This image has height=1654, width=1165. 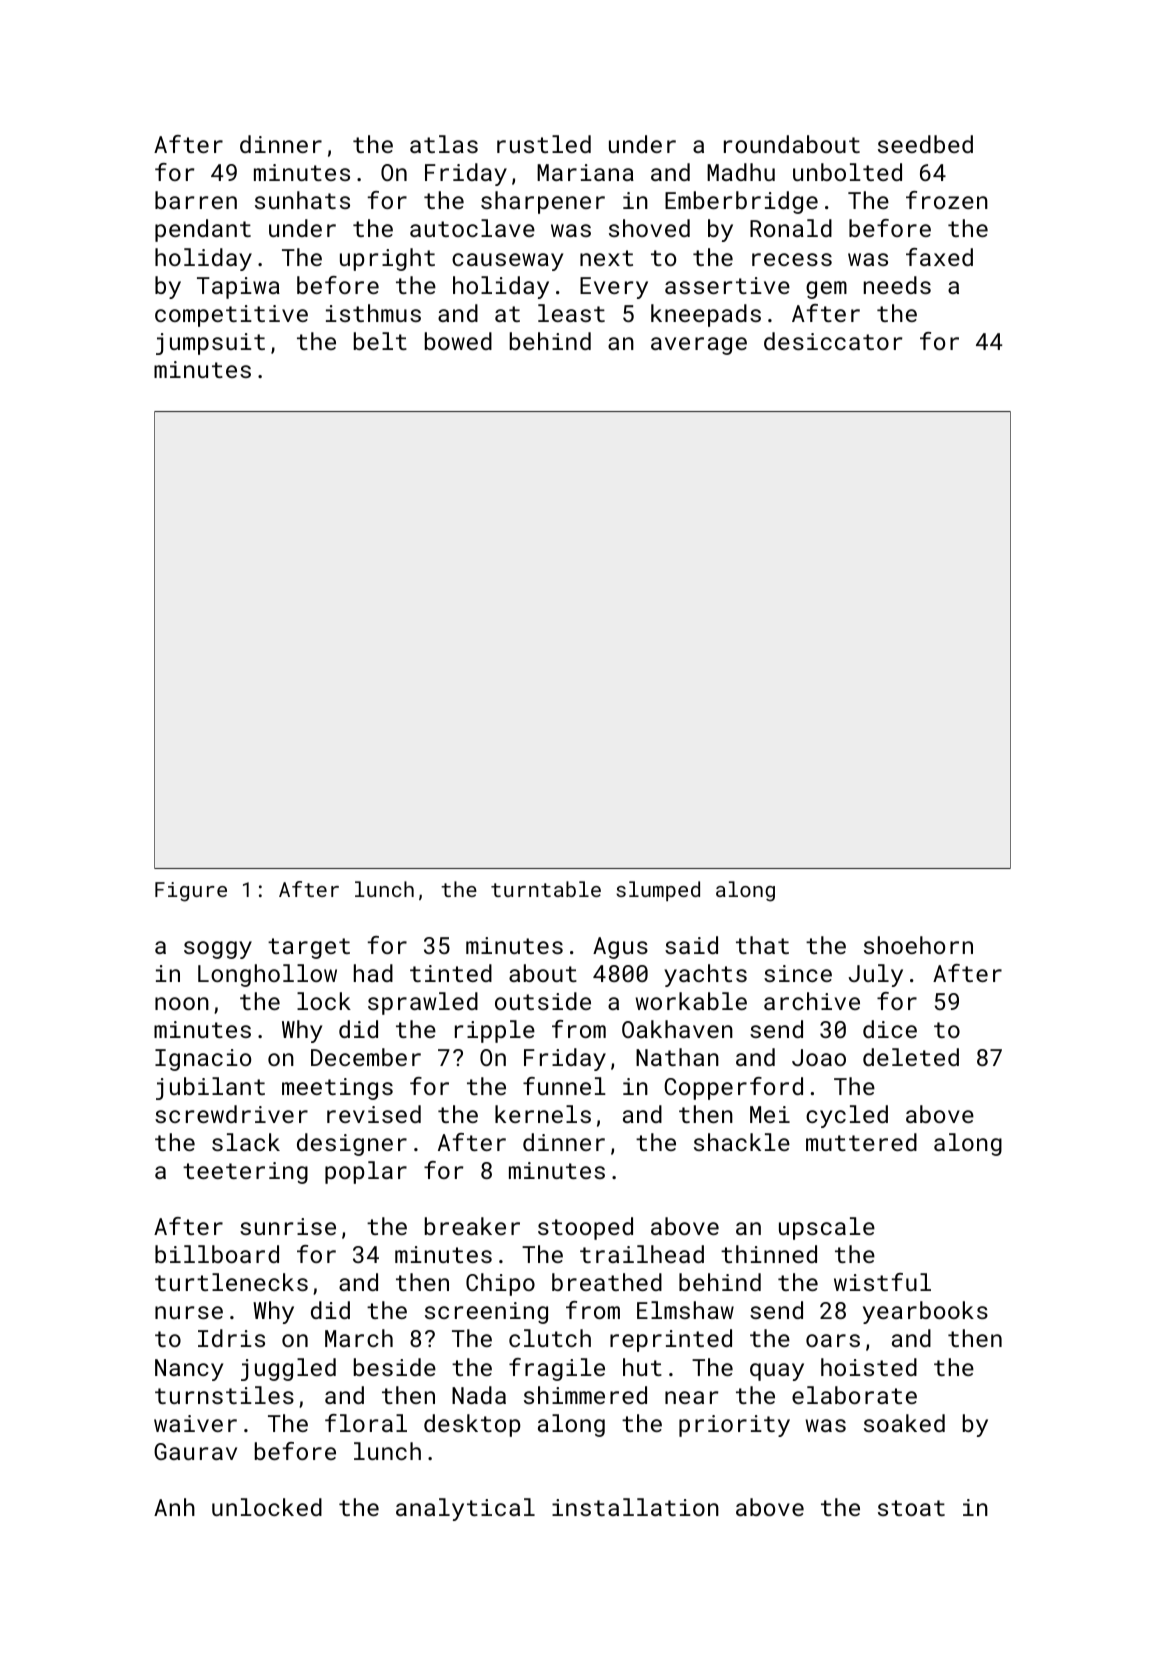 What do you see at coordinates (741, 172) in the image?
I see `Madhu` at bounding box center [741, 172].
